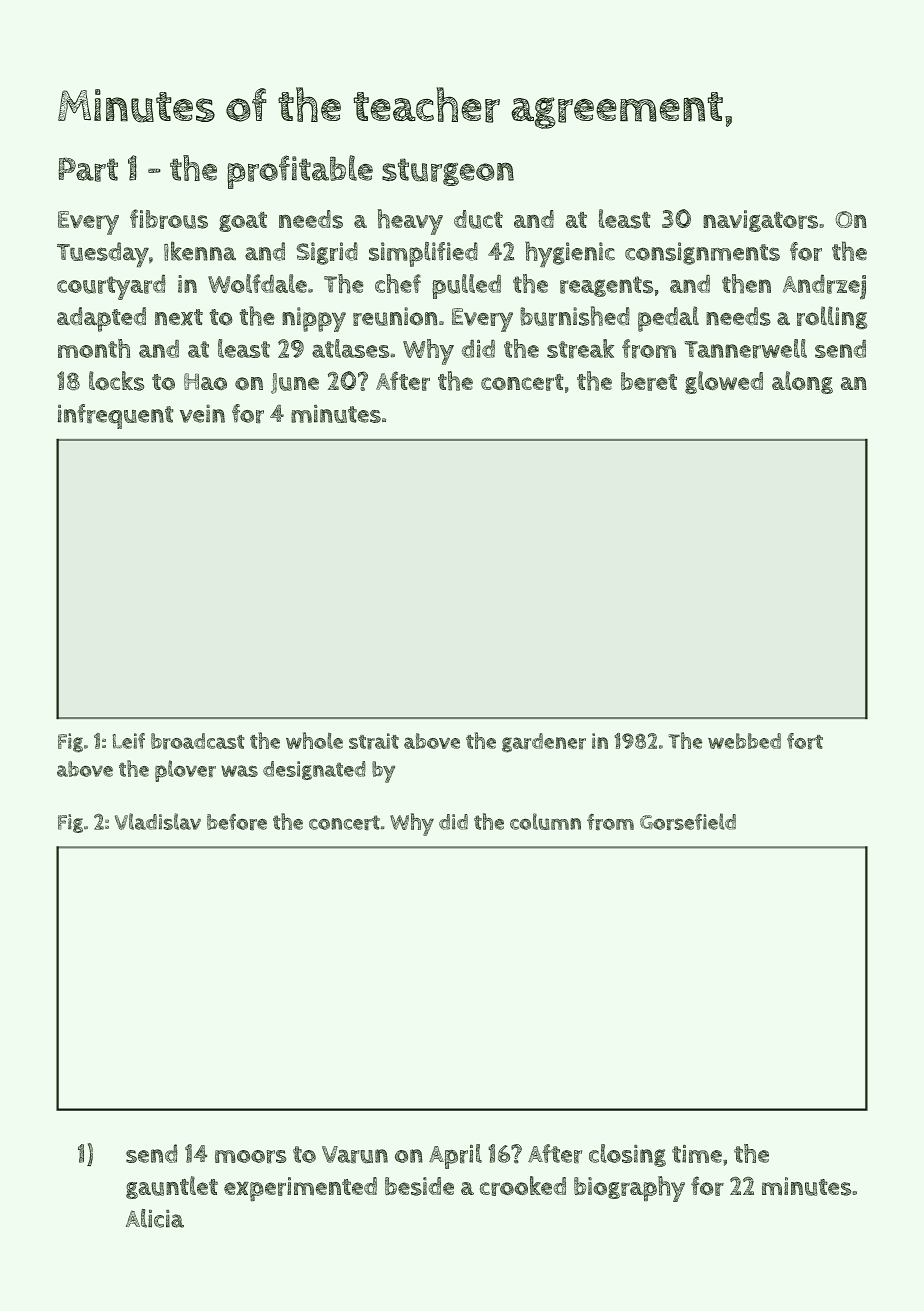 This screenshot has width=924, height=1311. Describe the element at coordinates (158, 821) in the screenshot. I see `Vladislav` at that location.
